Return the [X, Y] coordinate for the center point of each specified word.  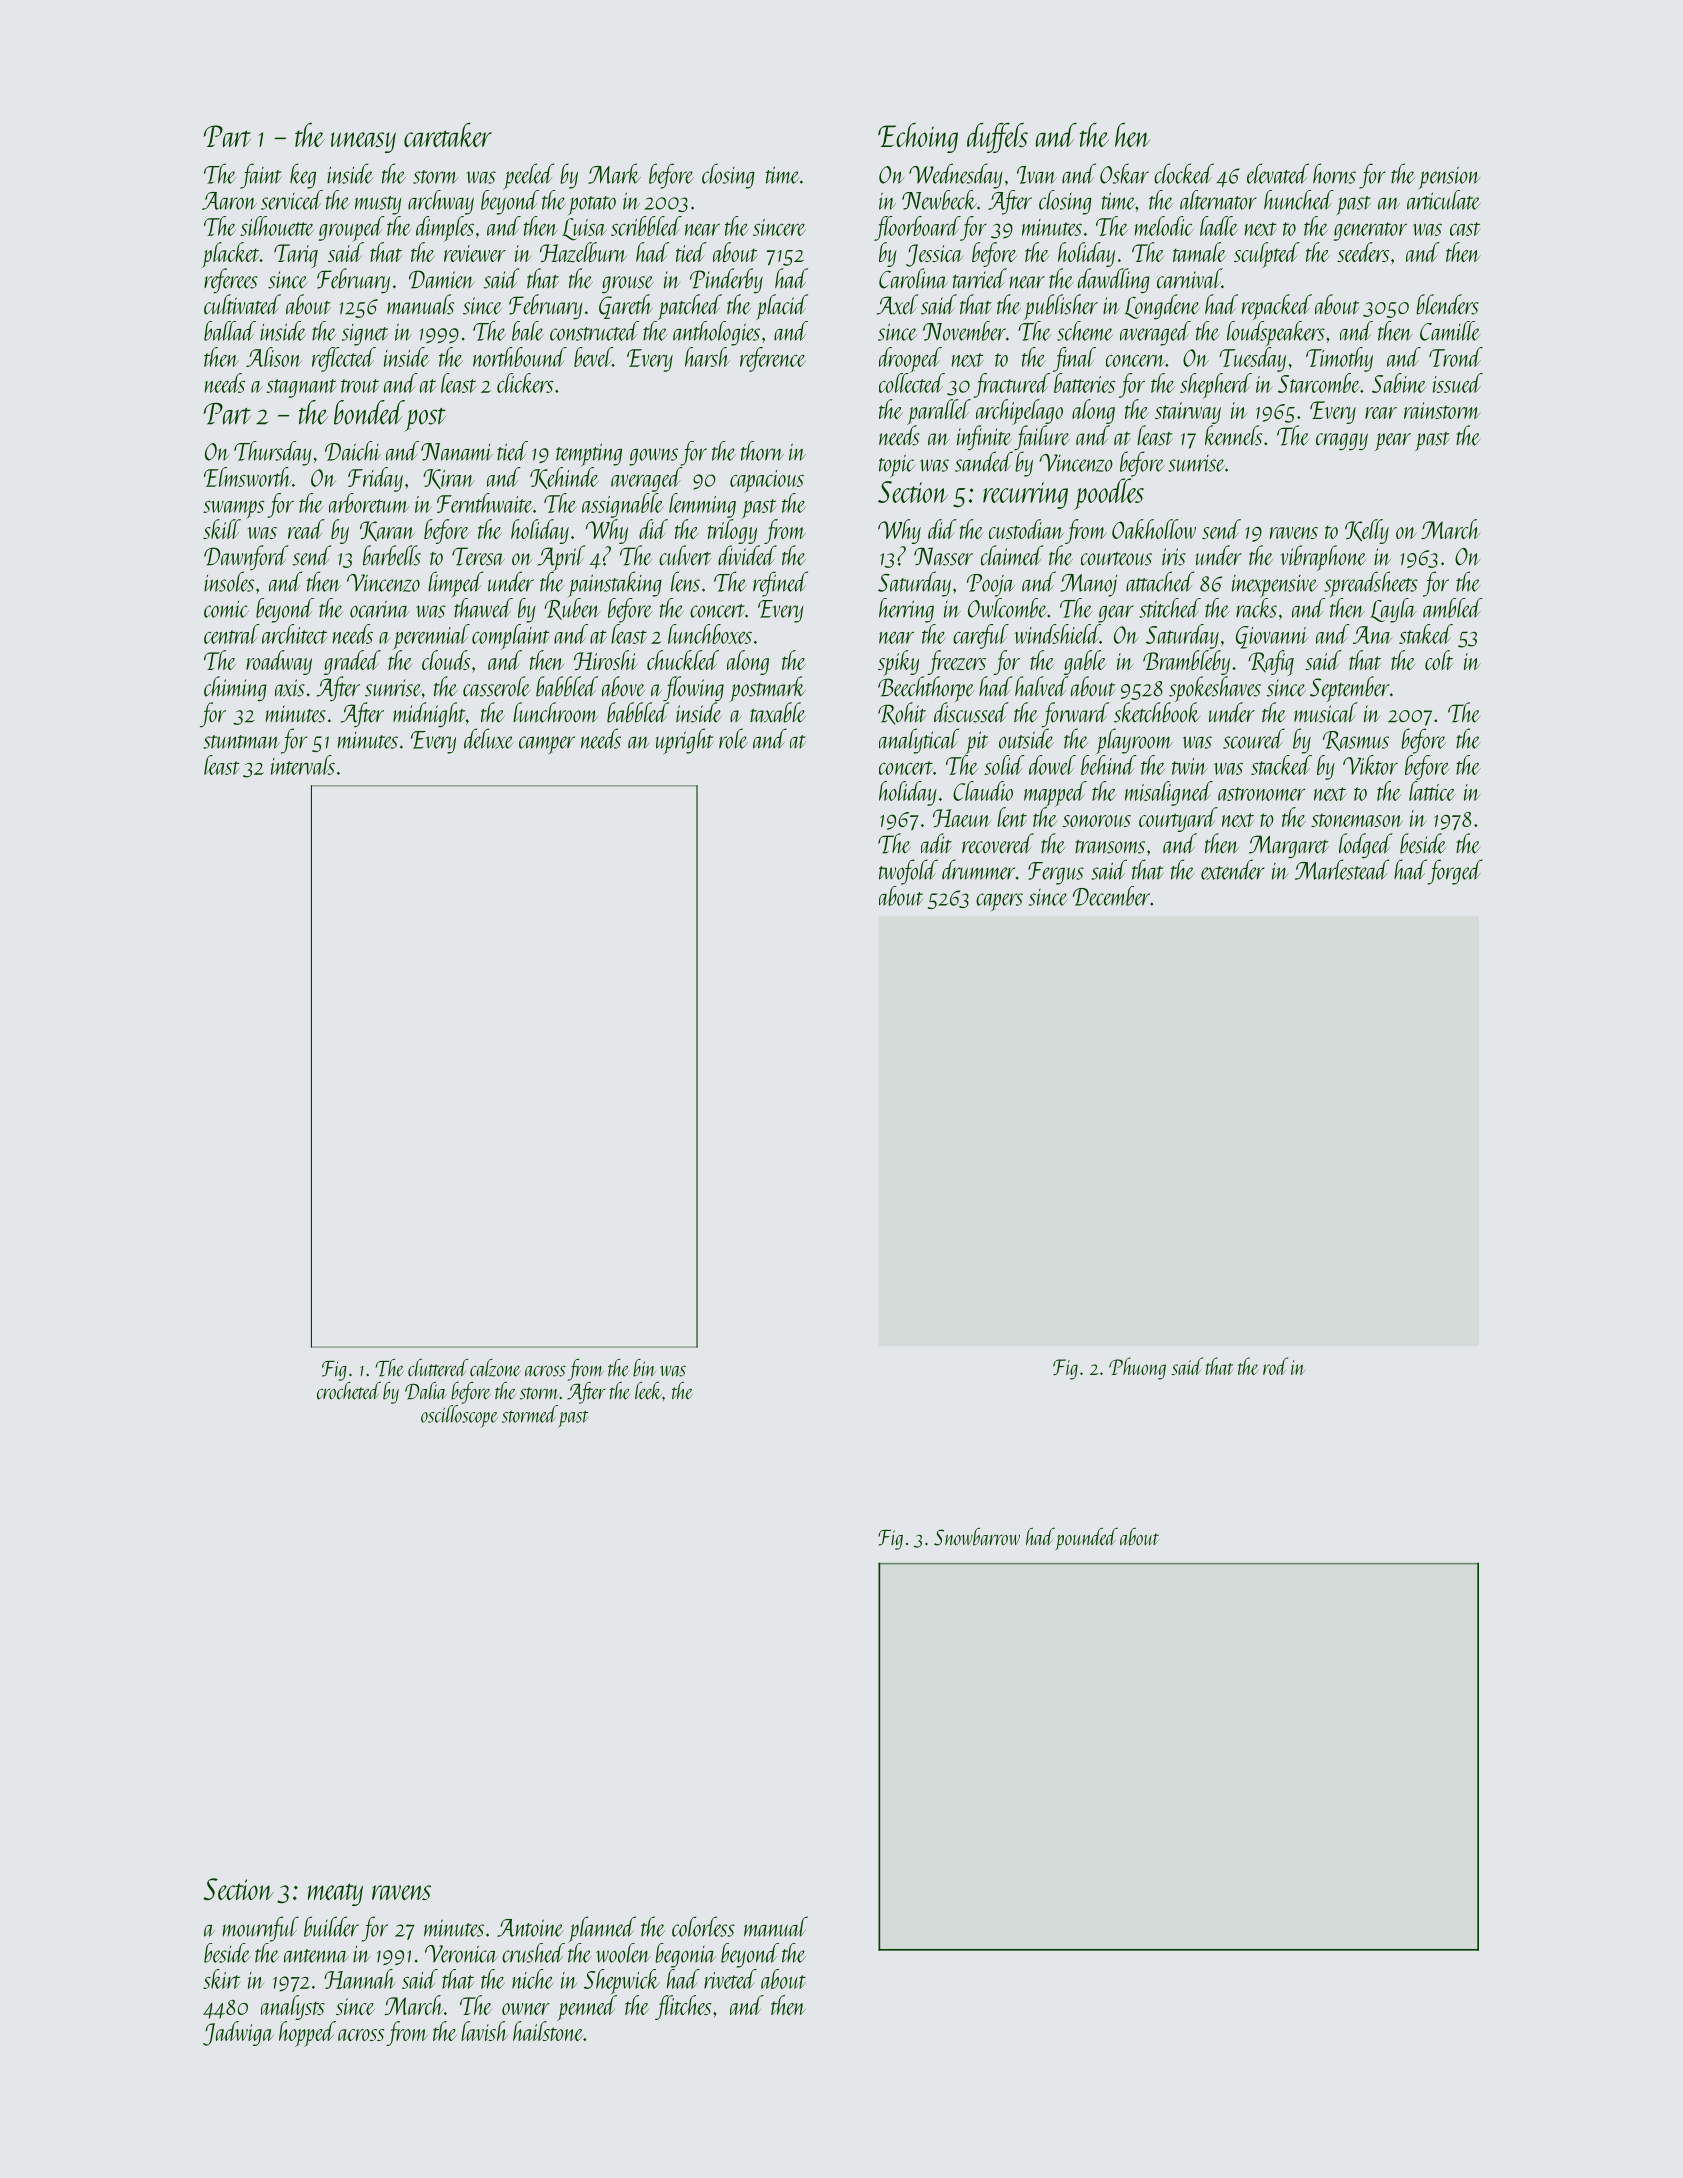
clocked [1184, 173]
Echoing [918, 138]
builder [331, 1926]
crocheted [349, 1391]
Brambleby [1186, 662]
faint [260, 176]
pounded [1087, 1539]
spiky [898, 663]
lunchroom [555, 712]
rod [1275, 1366]
